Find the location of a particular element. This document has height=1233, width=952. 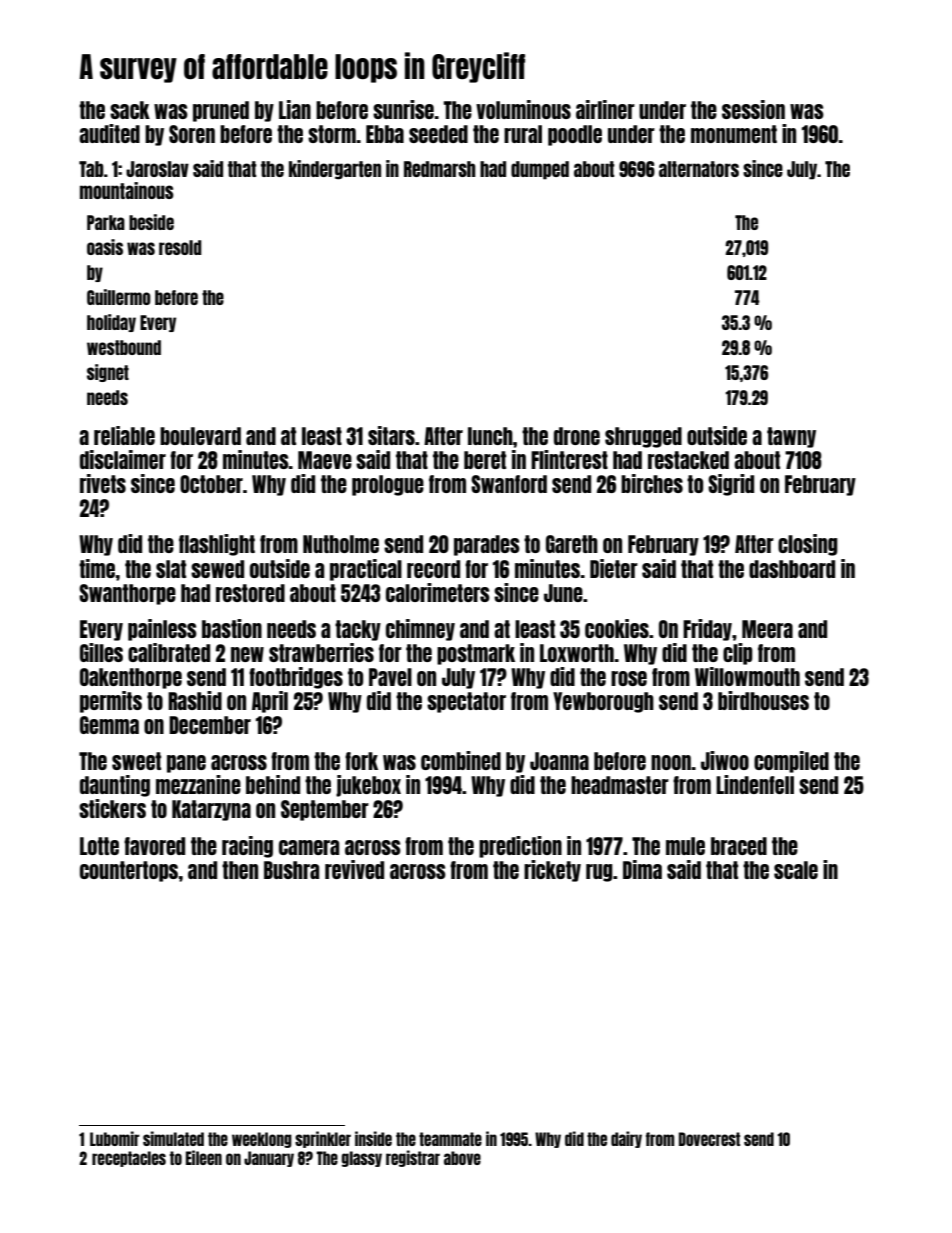

pruned is located at coordinates (221, 111).
